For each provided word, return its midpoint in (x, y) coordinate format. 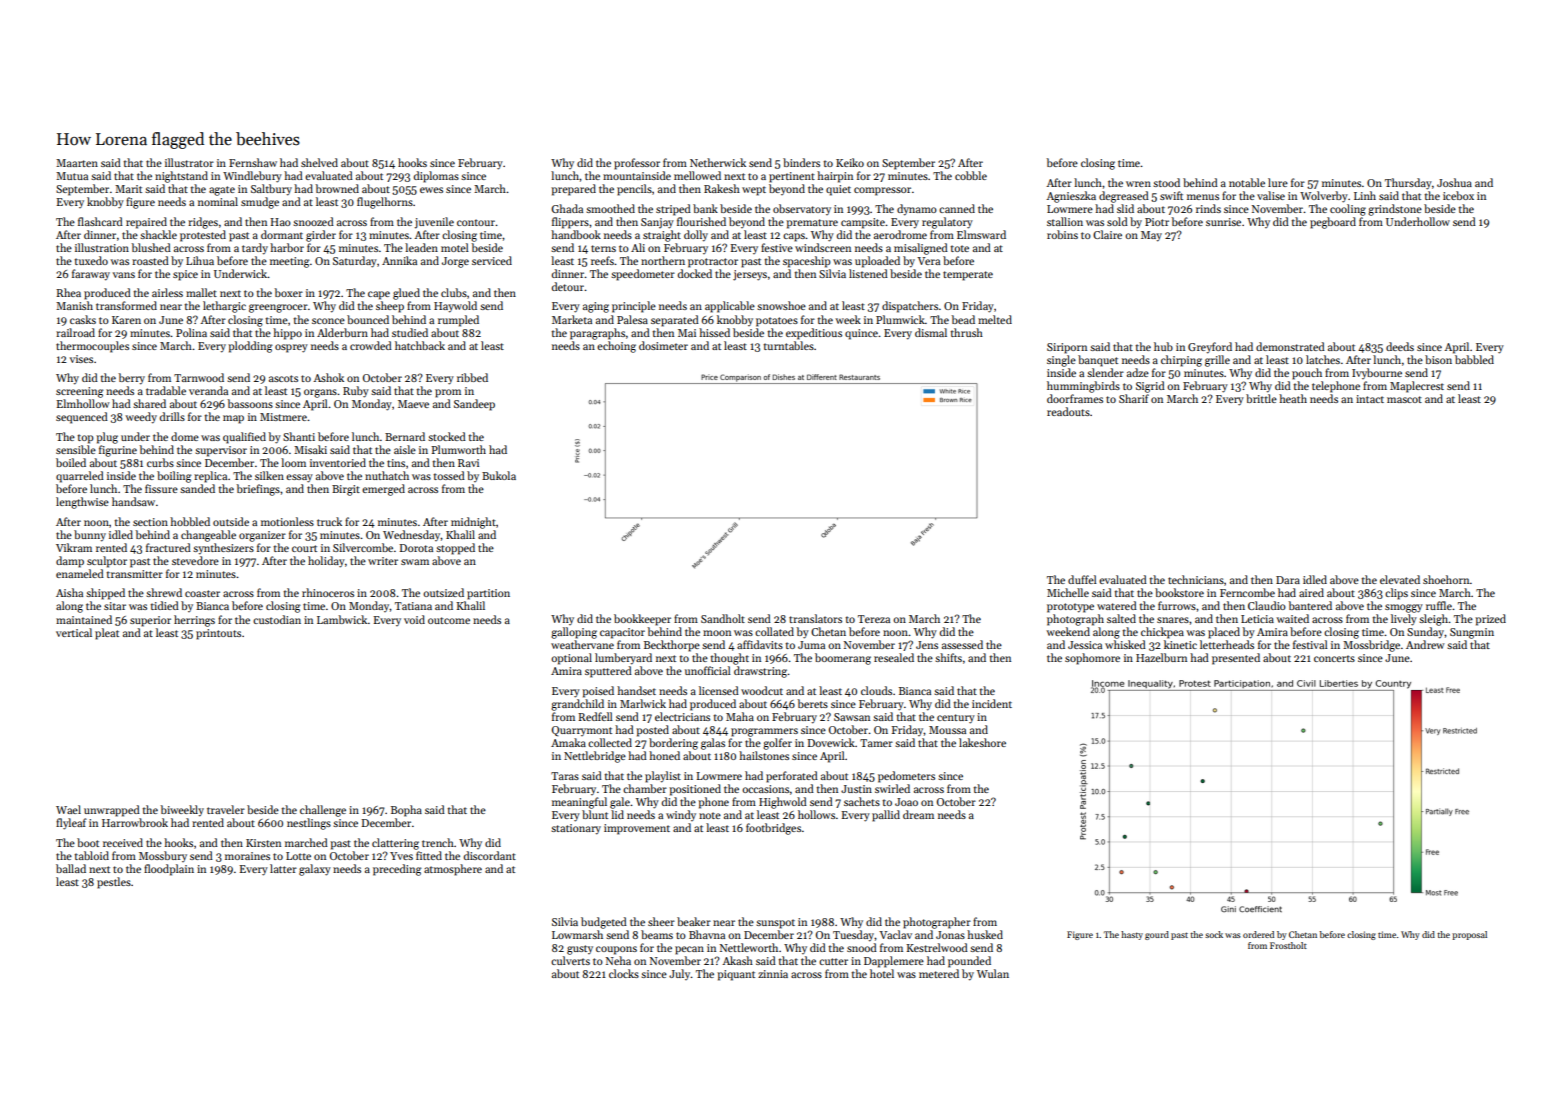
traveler (226, 809)
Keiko (850, 162)
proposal (1469, 935)
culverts (570, 960)
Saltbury (271, 190)
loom (293, 462)
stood (1166, 182)
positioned (695, 790)
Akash (737, 960)
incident (992, 703)
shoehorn (1446, 579)
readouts (1068, 411)
